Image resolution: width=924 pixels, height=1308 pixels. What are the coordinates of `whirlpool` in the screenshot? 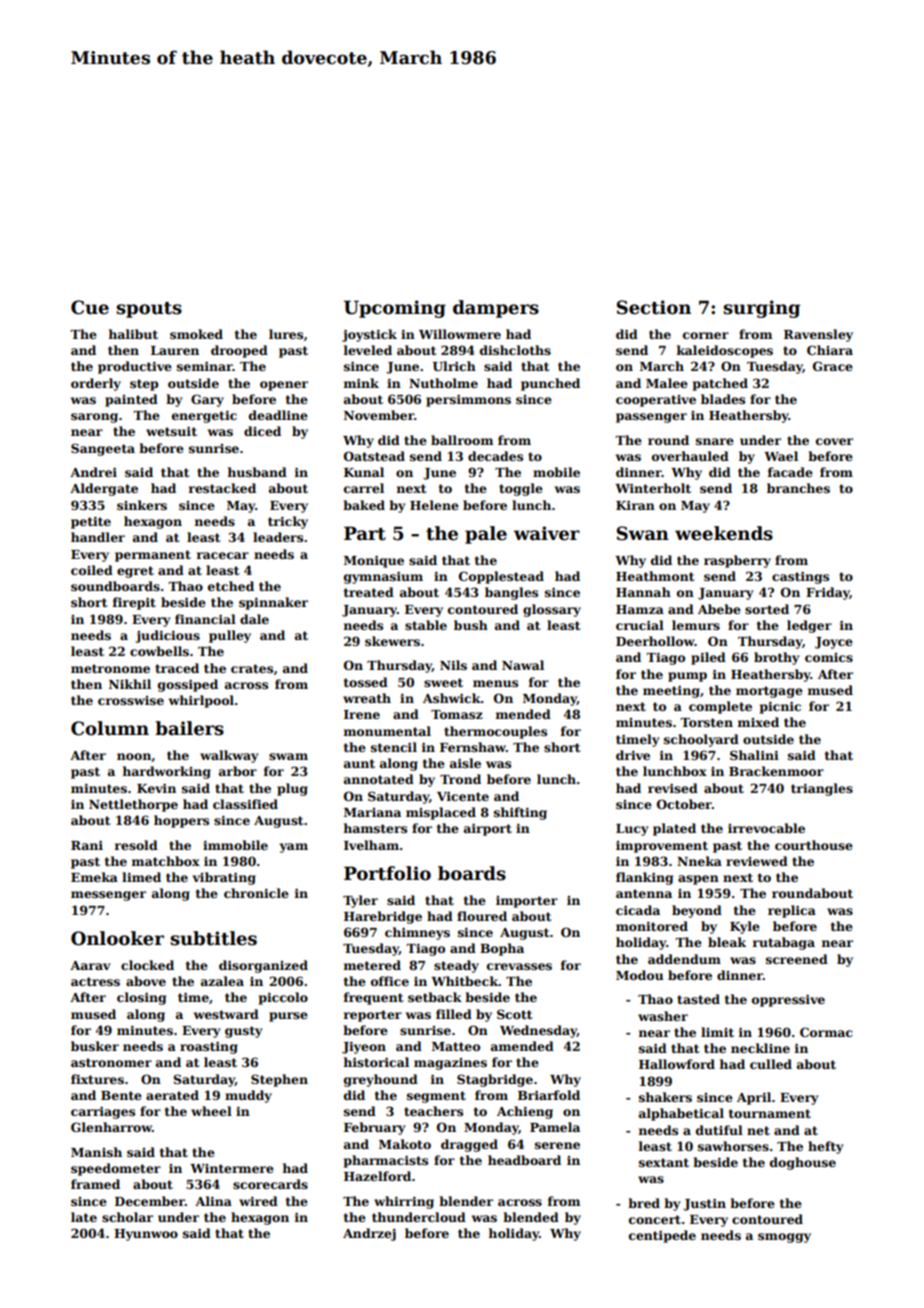 It's located at (201, 701).
